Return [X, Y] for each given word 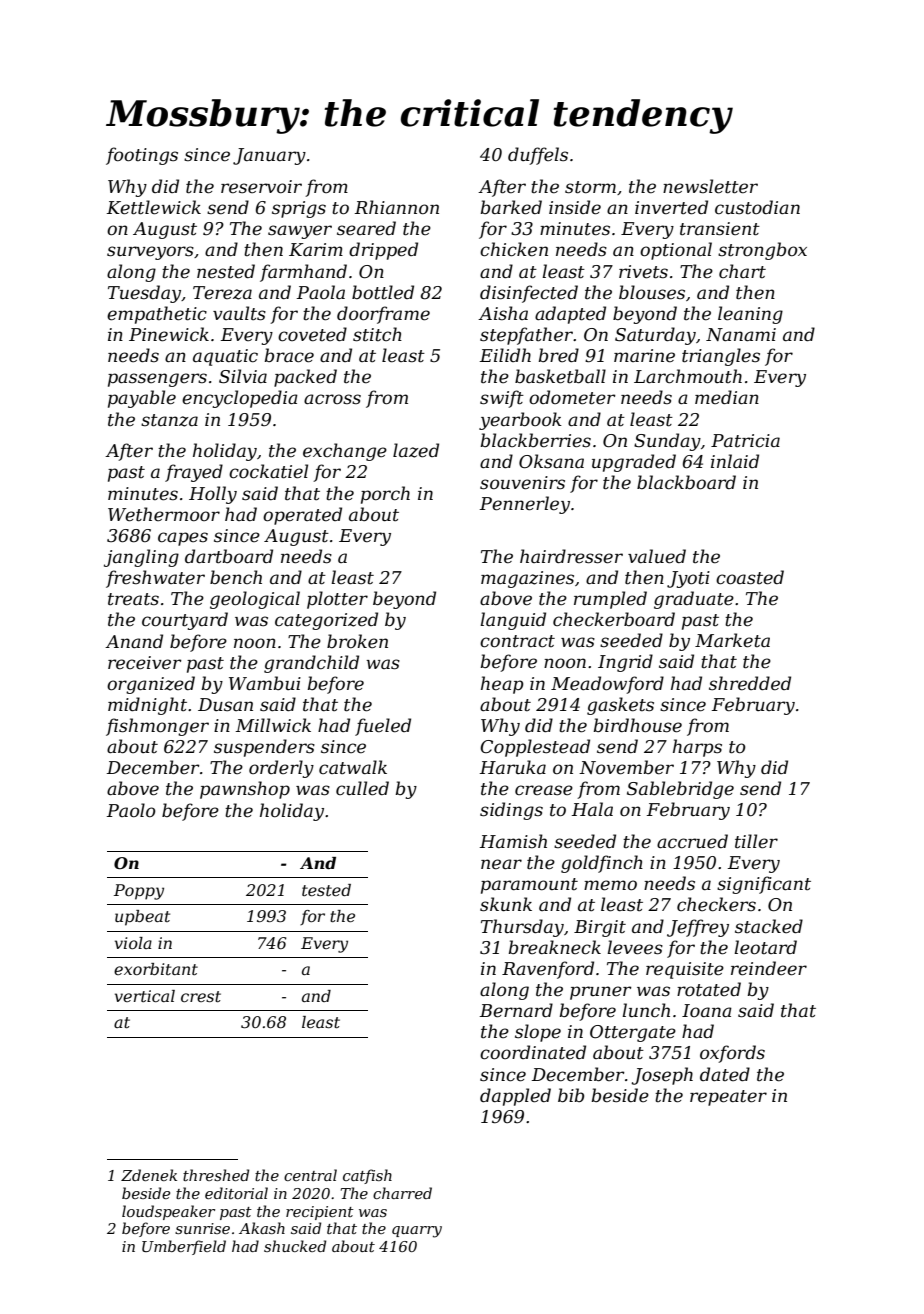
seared [366, 228]
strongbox [762, 251]
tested [326, 890]
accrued [692, 841]
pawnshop [245, 790]
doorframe [383, 315]
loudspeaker [168, 1212]
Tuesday [144, 294]
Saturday [655, 336]
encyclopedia [240, 399]
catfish [367, 1176]
